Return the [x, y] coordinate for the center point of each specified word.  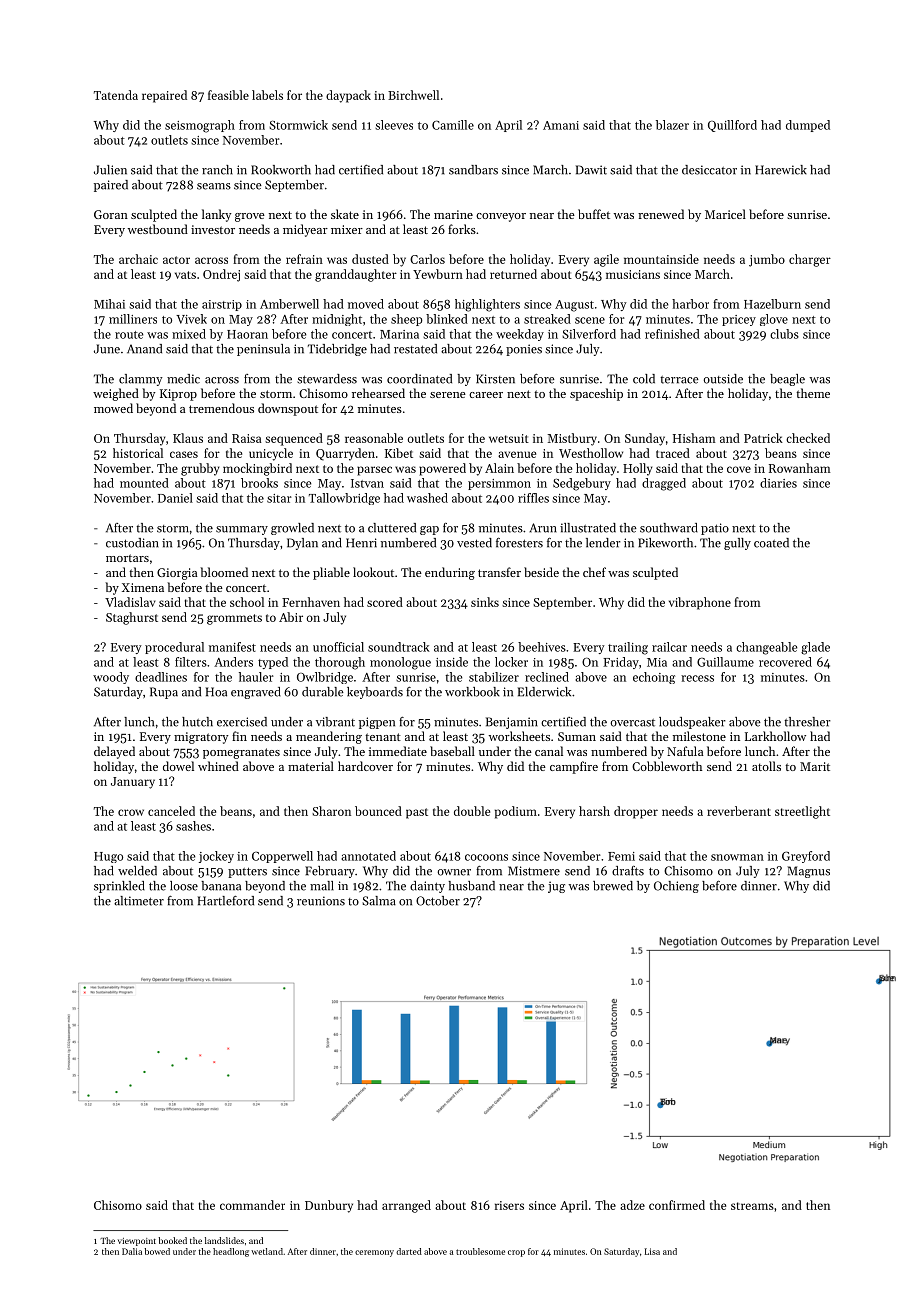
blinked [447, 319]
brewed [613, 886]
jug [556, 887]
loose [184, 886]
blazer [672, 125]
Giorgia [177, 574]
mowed [113, 408]
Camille [453, 125]
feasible [228, 95]
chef [594, 572]
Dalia [132, 1251]
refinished [672, 334]
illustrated [588, 528]
